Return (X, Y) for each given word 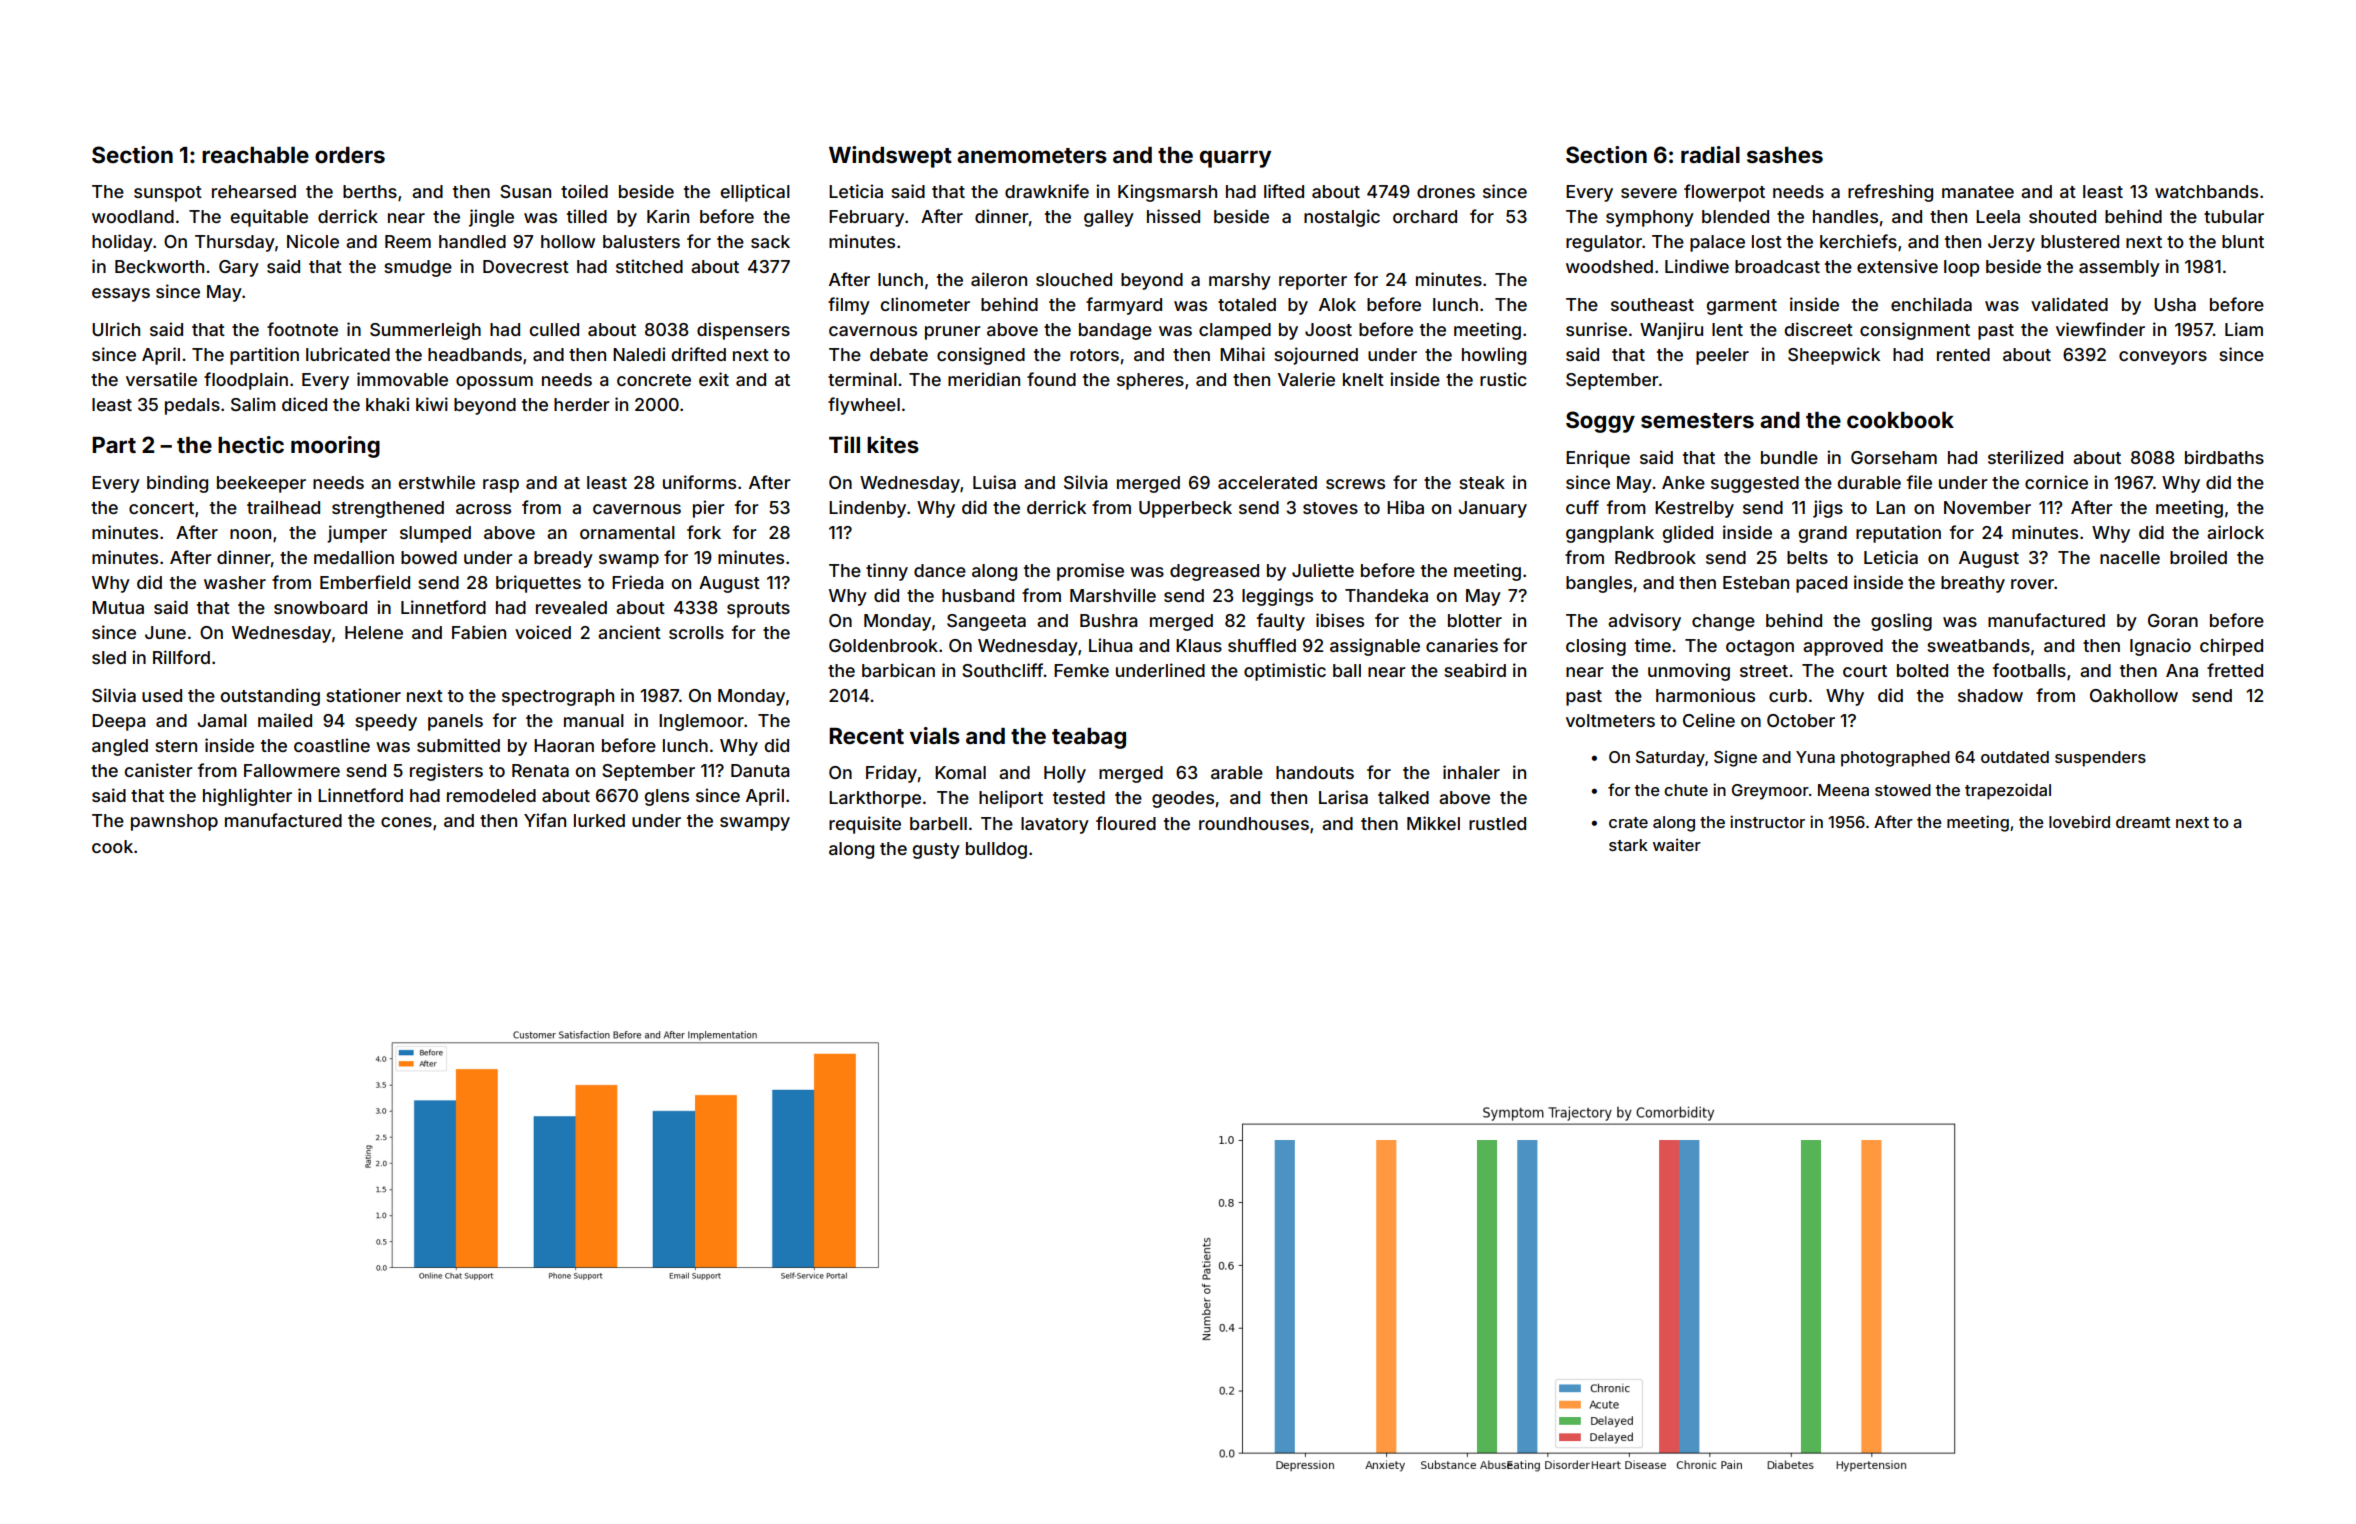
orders (350, 155)
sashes (1785, 155)
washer (235, 582)
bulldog (996, 850)
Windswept (890, 157)
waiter (1677, 844)
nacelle (2130, 557)
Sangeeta (986, 622)
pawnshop (174, 822)
